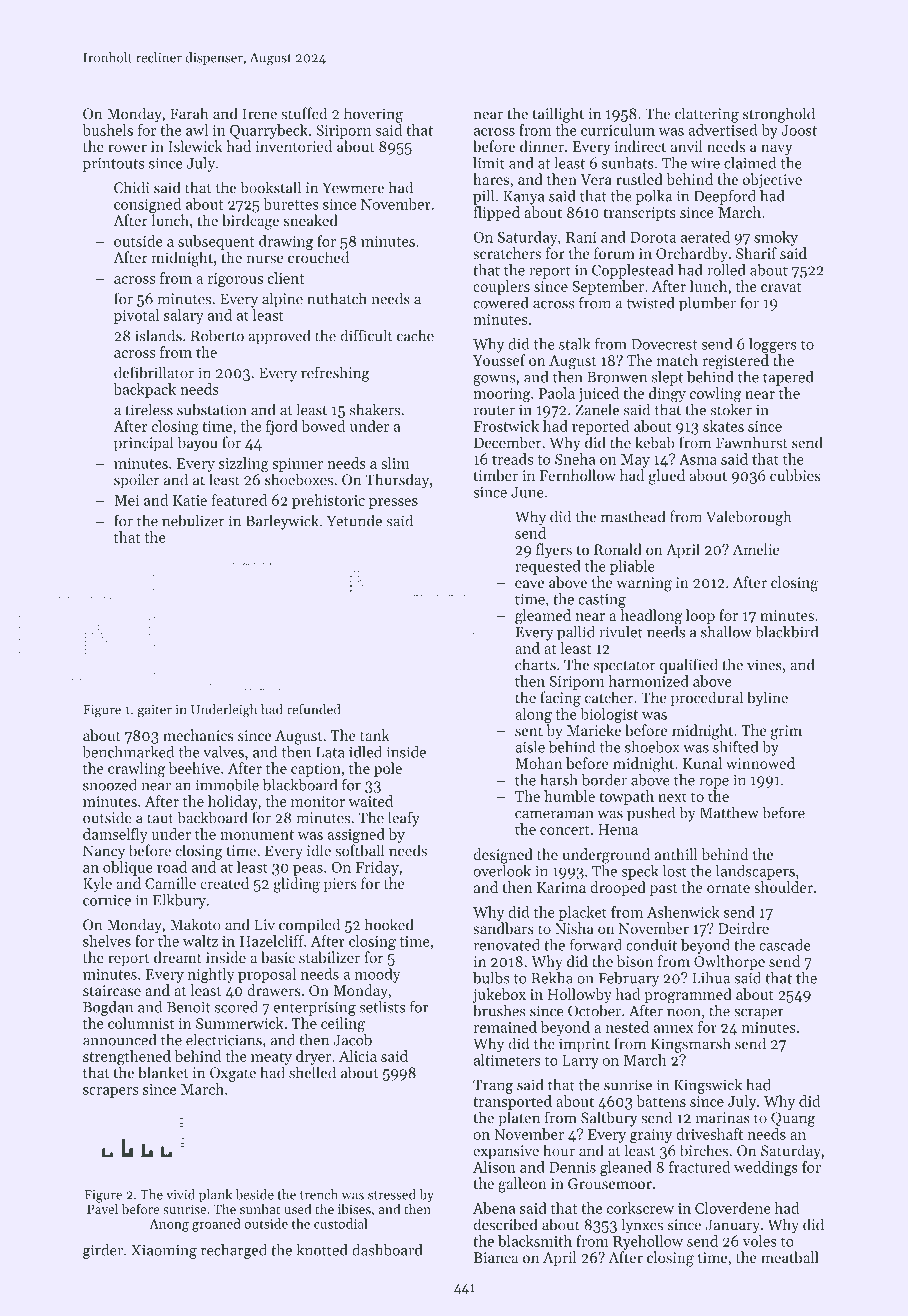 This page has height=1316, width=908. Describe the element at coordinates (137, 481) in the page. I see `spoiler` at that location.
